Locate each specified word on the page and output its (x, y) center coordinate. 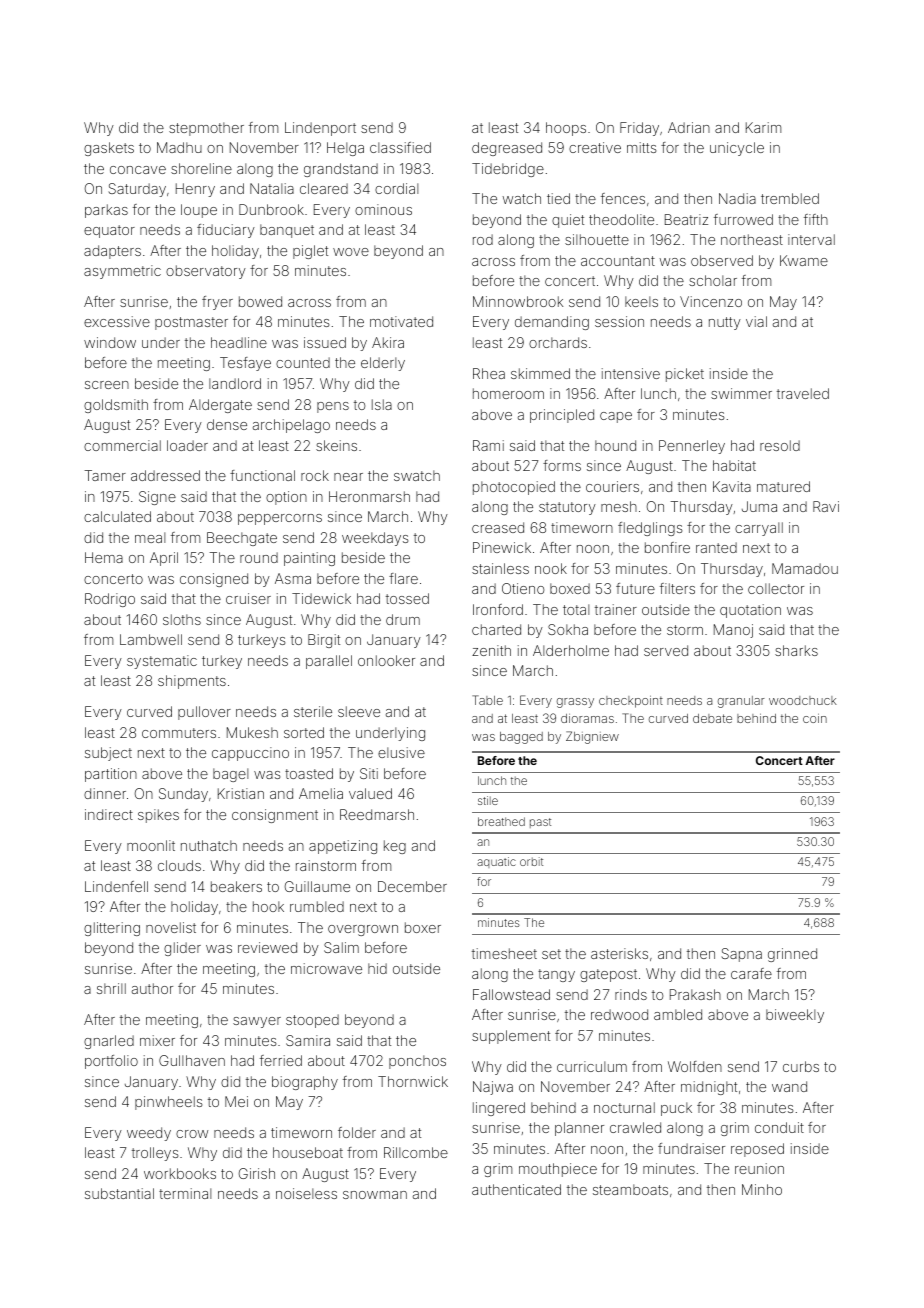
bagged (521, 738)
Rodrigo (110, 600)
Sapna (741, 955)
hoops (566, 129)
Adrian (689, 127)
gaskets (109, 149)
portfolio (111, 1062)
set (551, 954)
